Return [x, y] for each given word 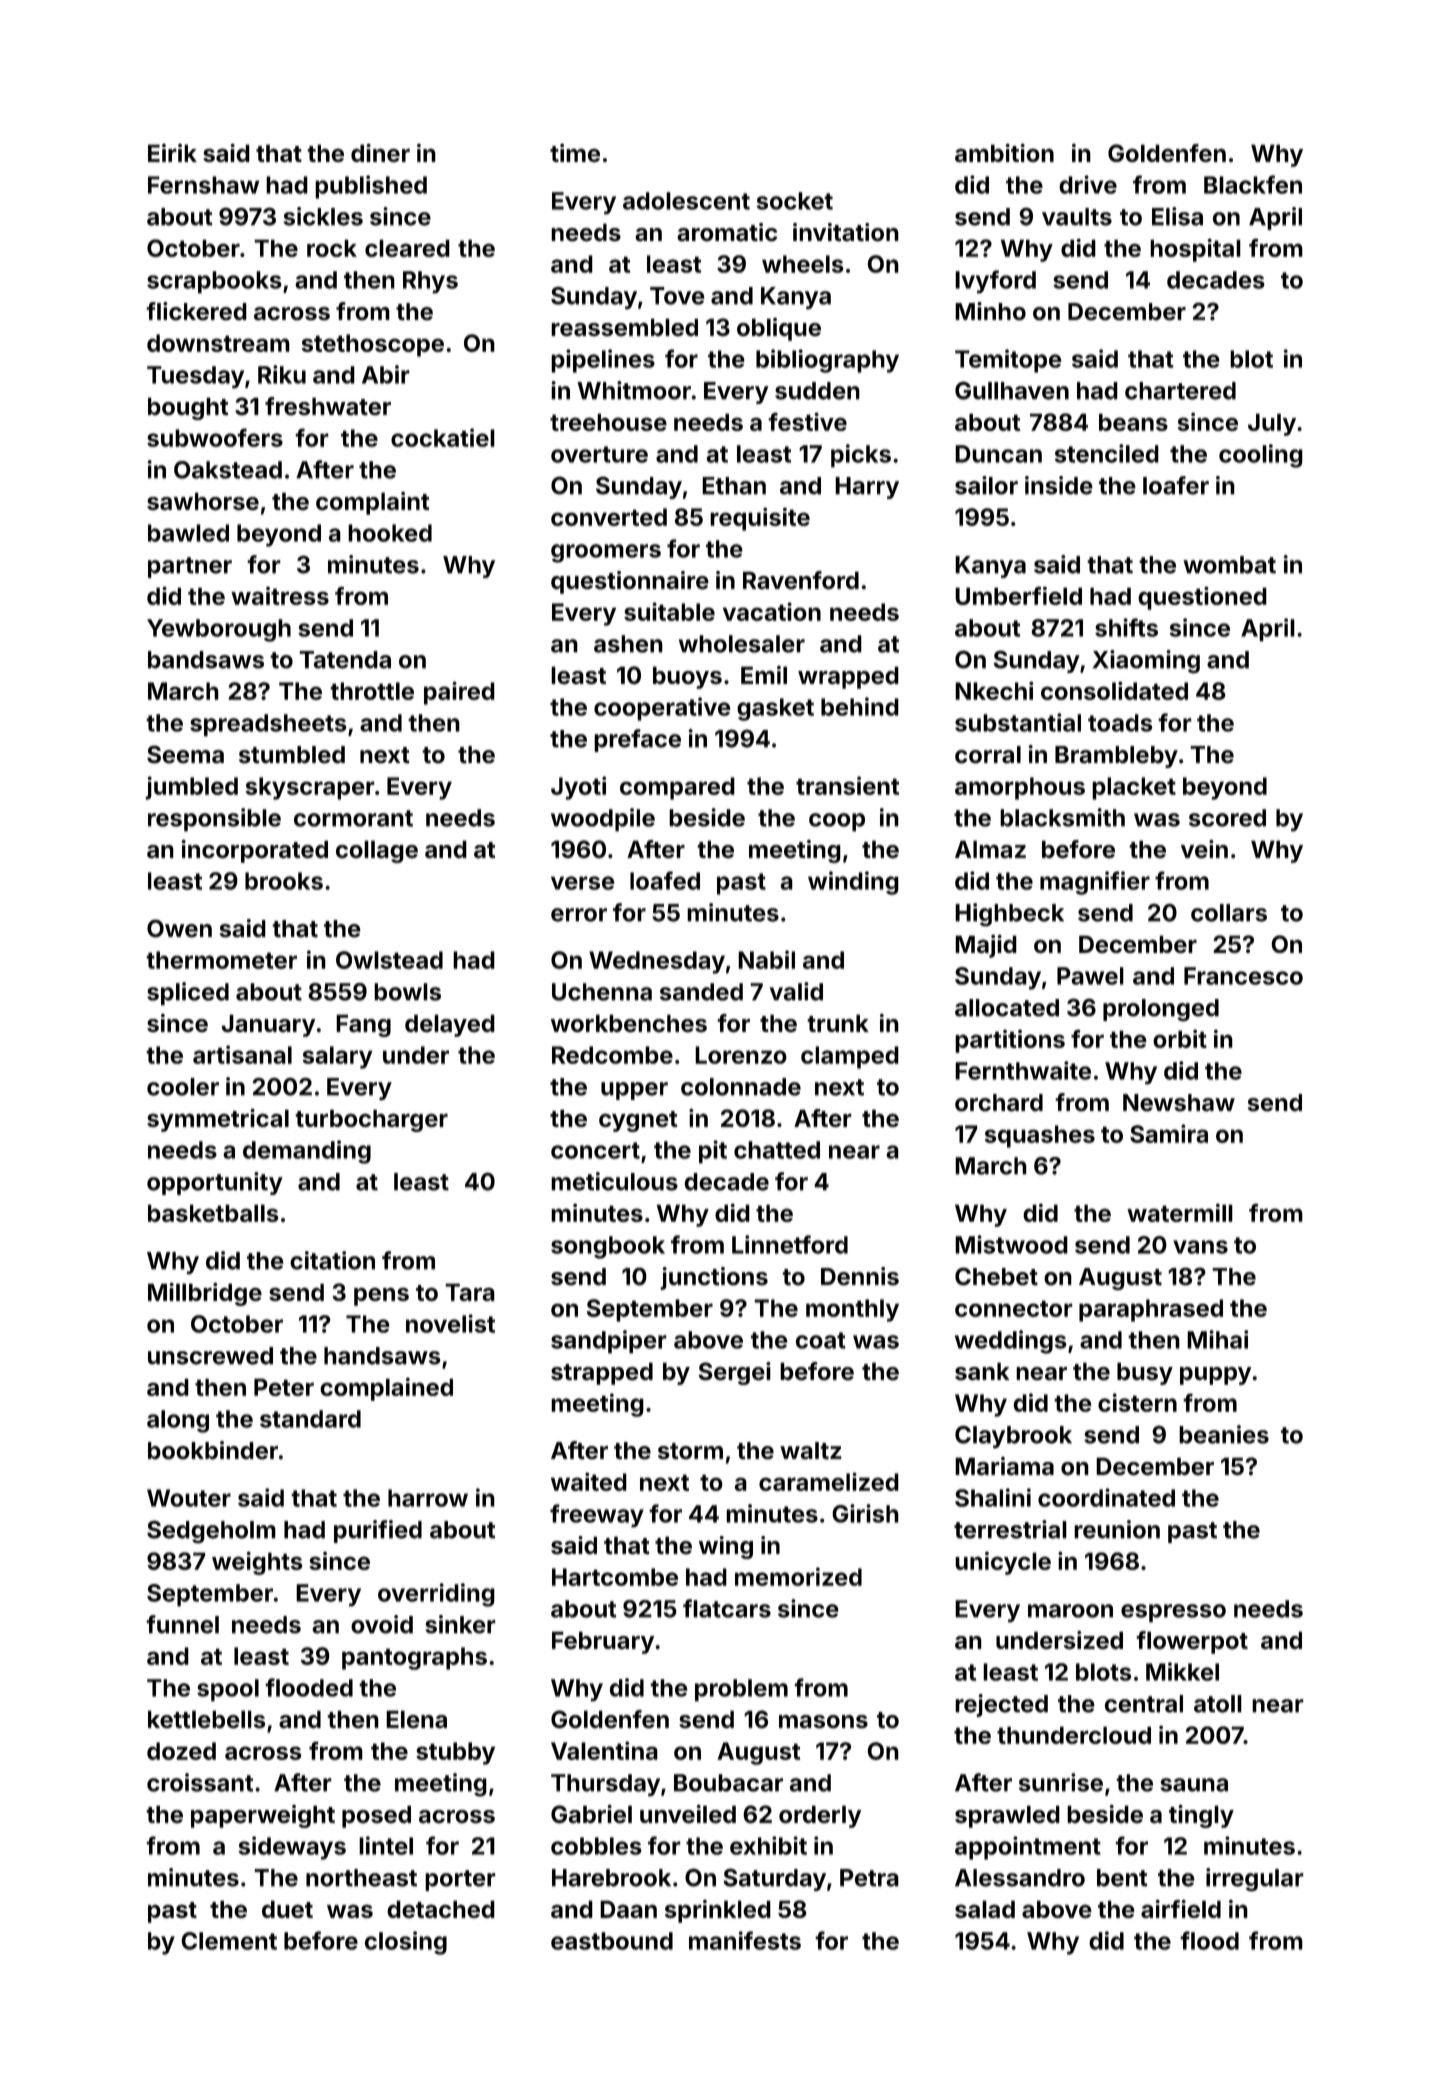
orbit [1180, 1038]
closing [406, 1943]
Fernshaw [203, 185]
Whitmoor [634, 390]
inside [1059, 485]
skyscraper [310, 788]
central [1144, 1704]
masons [823, 1722]
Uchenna [602, 992]
